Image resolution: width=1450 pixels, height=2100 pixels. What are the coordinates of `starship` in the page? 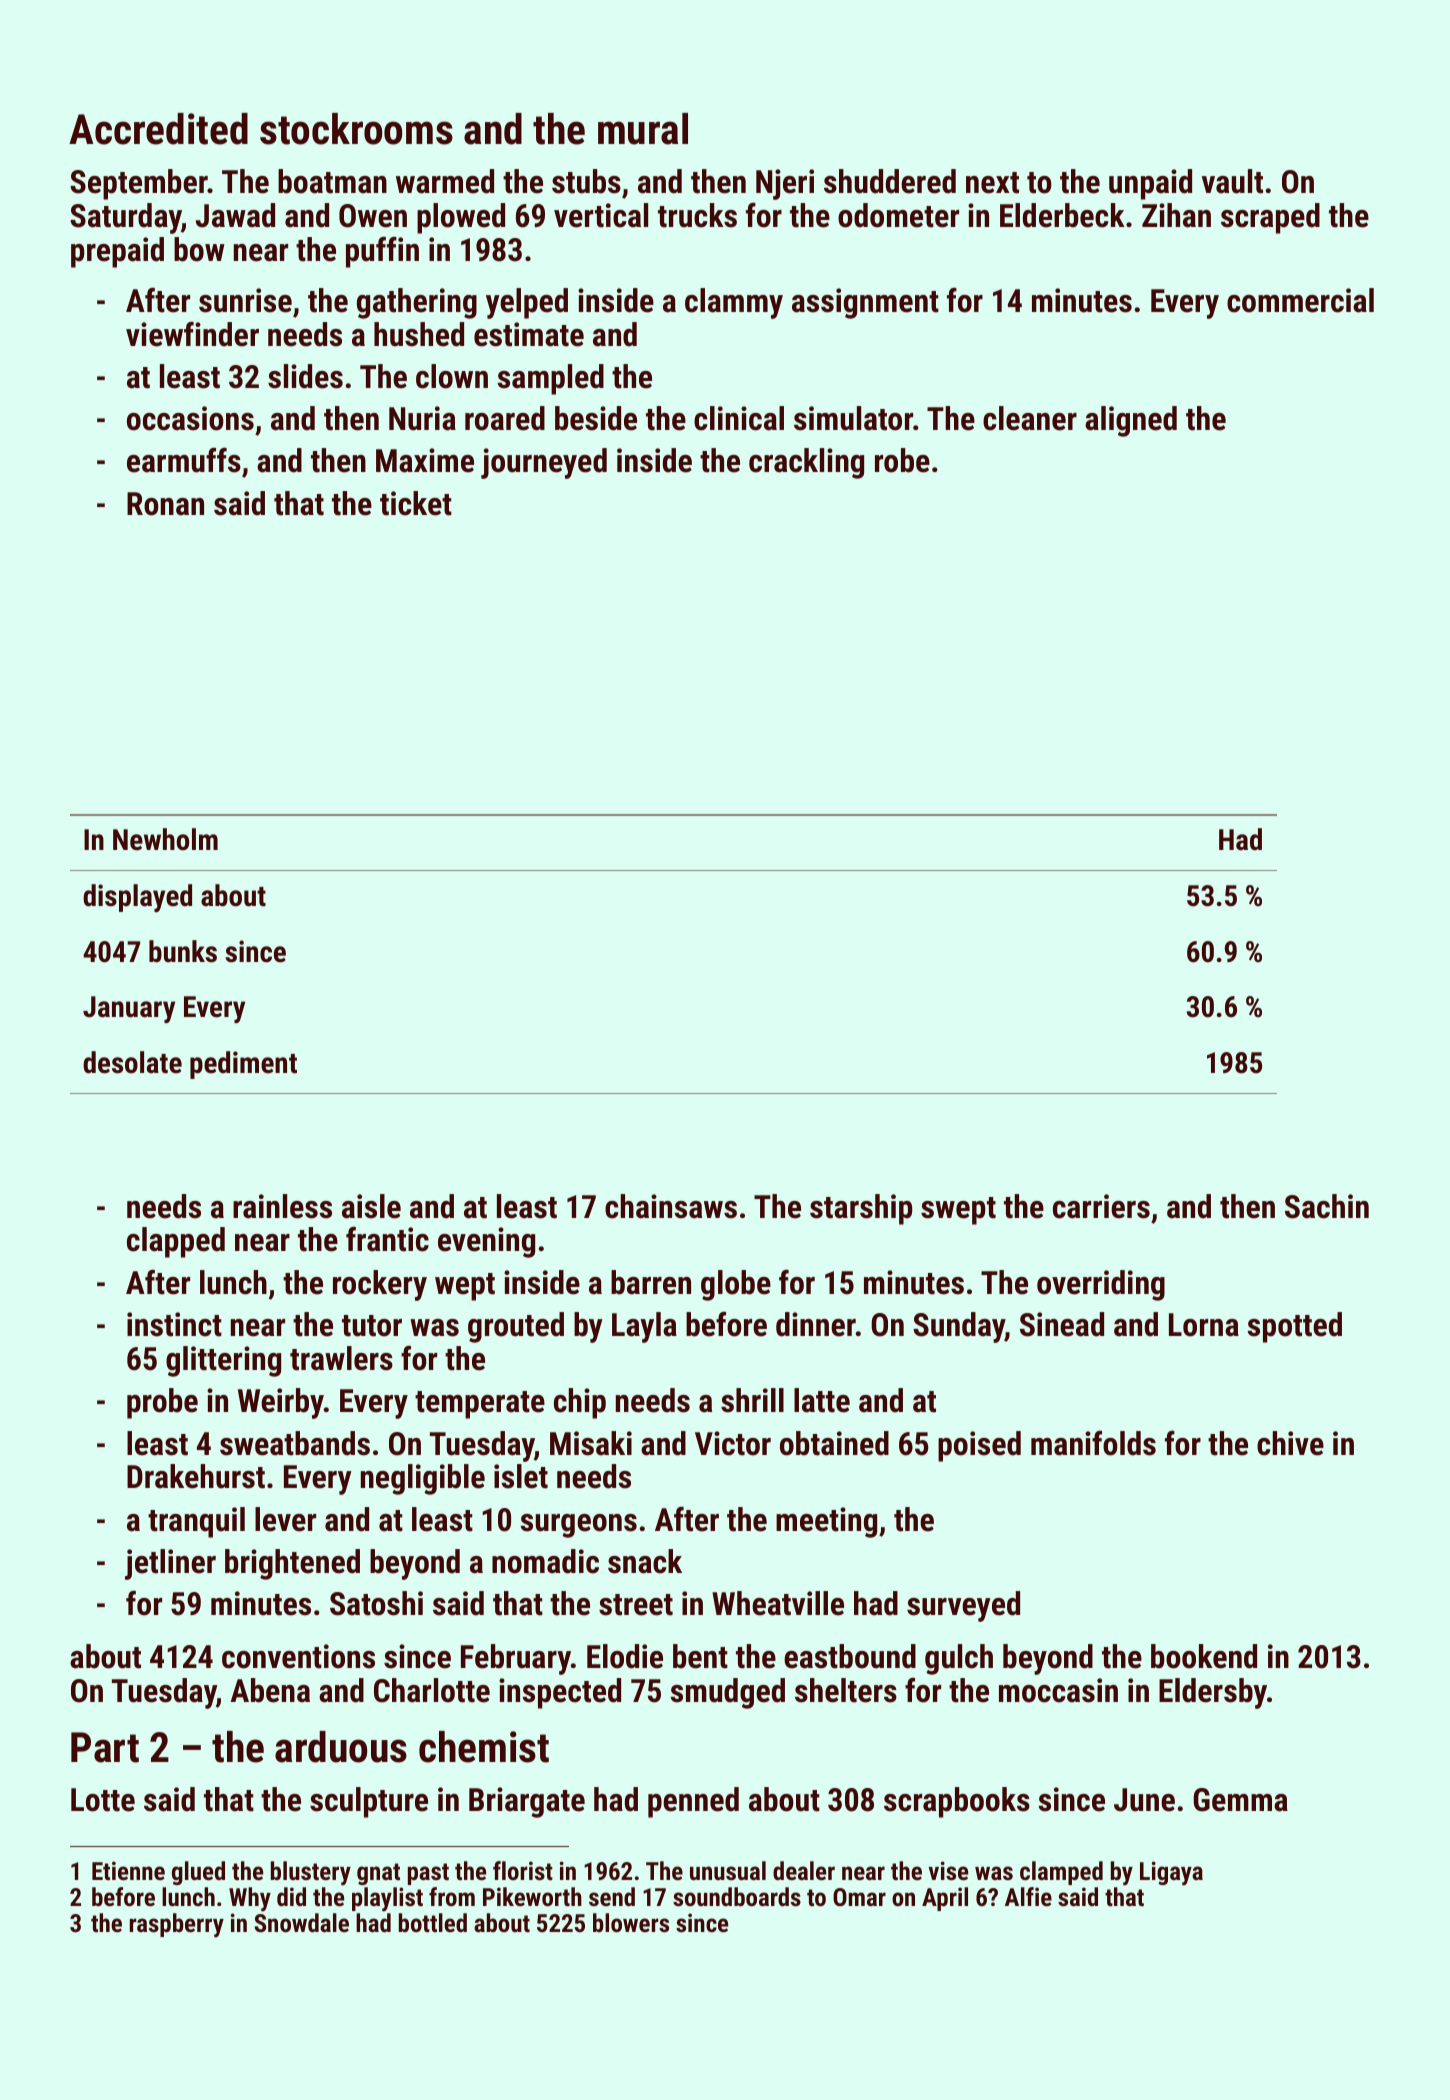 It's located at (861, 1209).
